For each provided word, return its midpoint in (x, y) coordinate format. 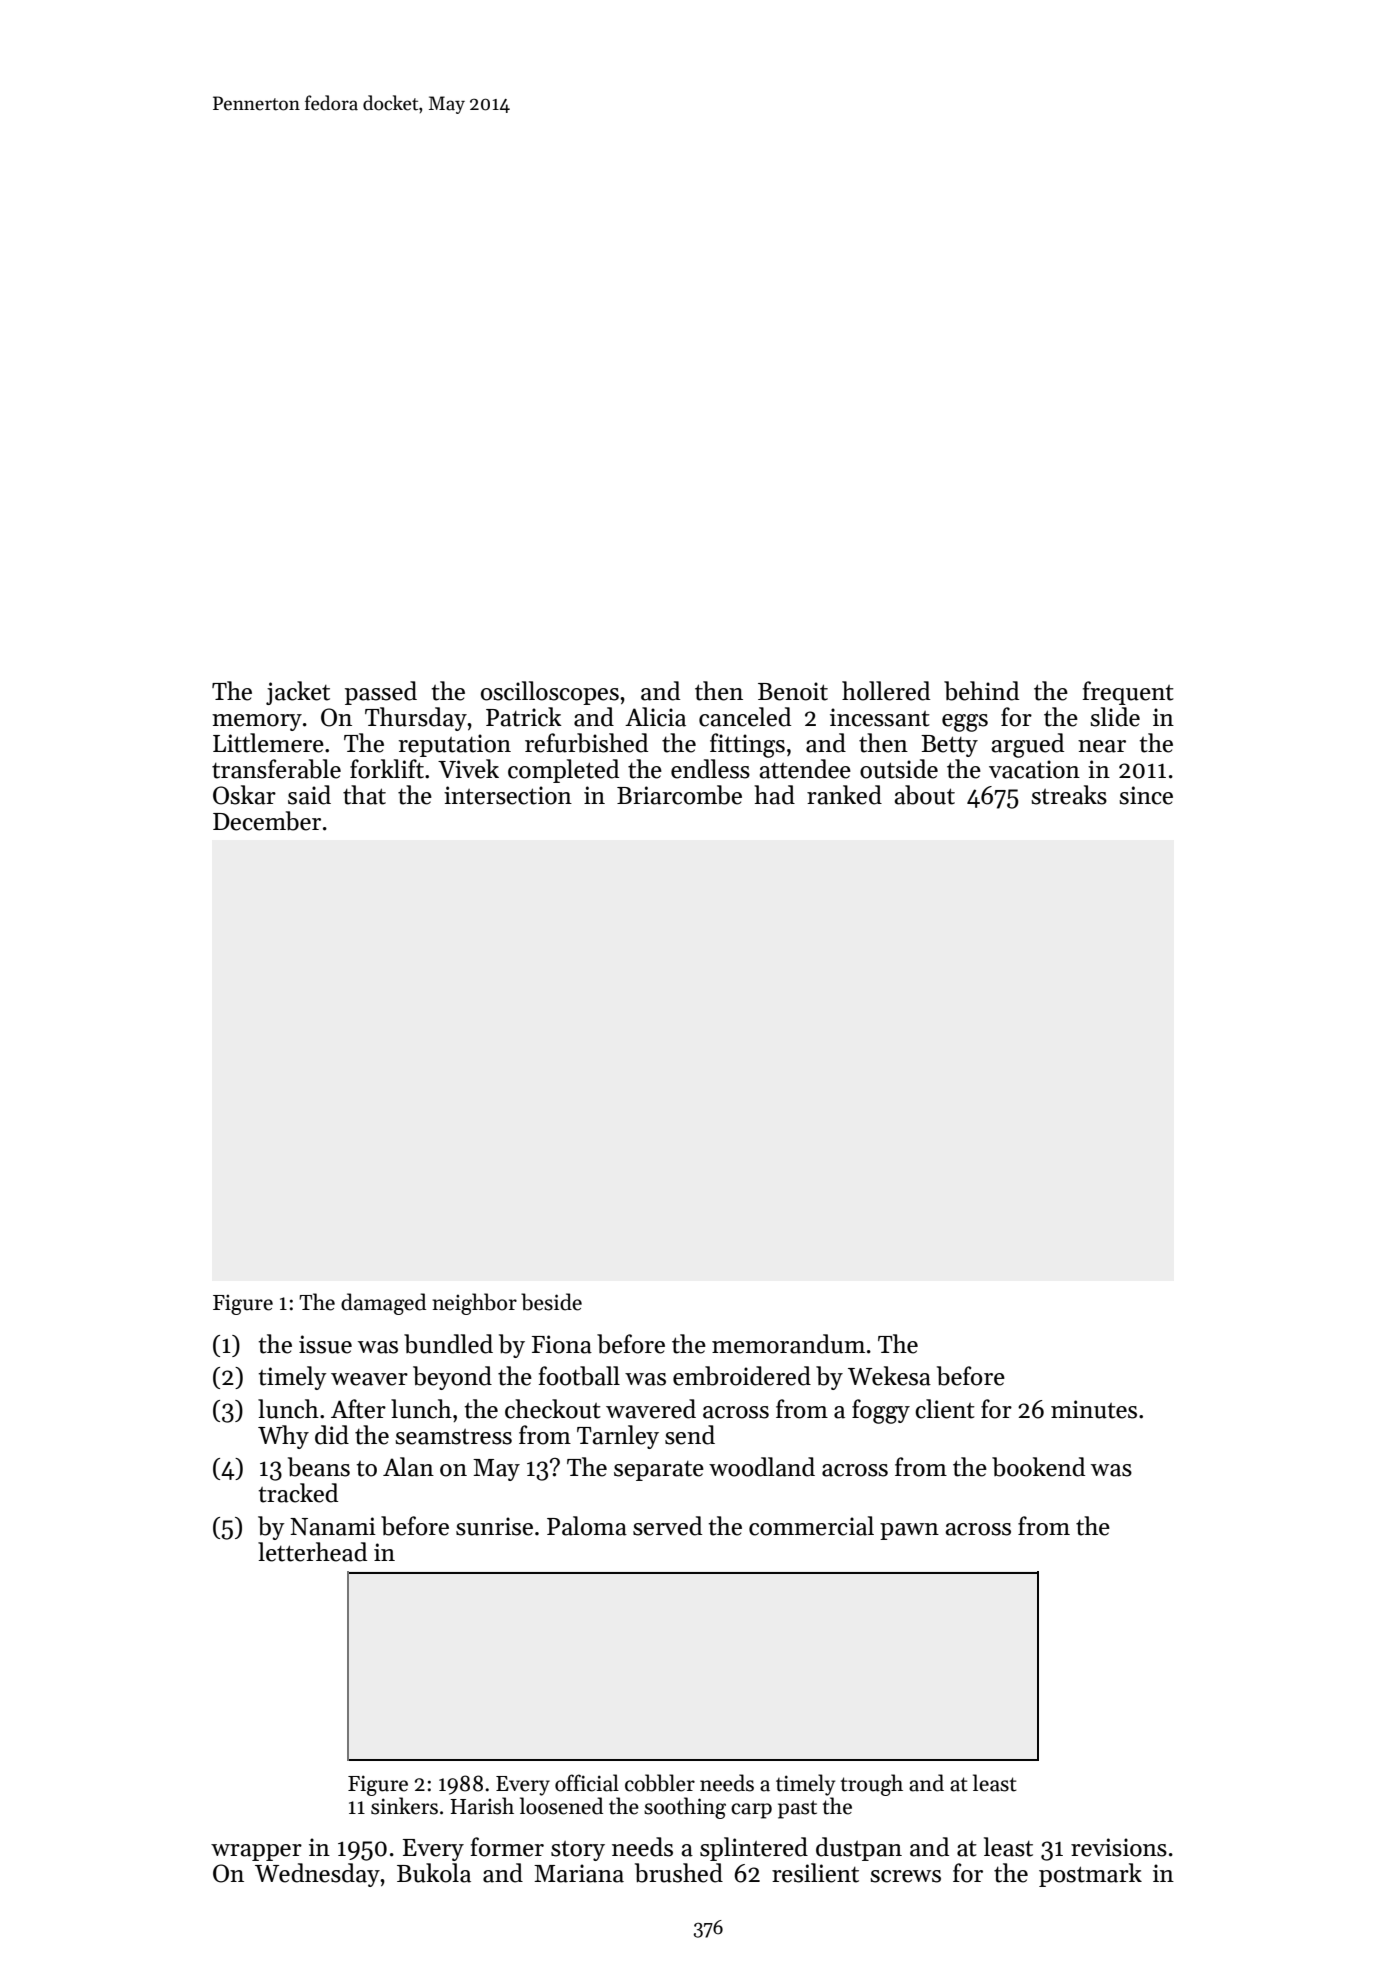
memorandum (788, 1344)
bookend (1038, 1467)
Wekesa (889, 1376)
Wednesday (317, 1875)
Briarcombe (679, 795)
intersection (508, 795)
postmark (1090, 1875)
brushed (679, 1873)
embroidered (742, 1376)
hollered (886, 691)
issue (325, 1344)
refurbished (586, 743)
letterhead (312, 1552)
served (667, 1526)
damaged (383, 1304)
